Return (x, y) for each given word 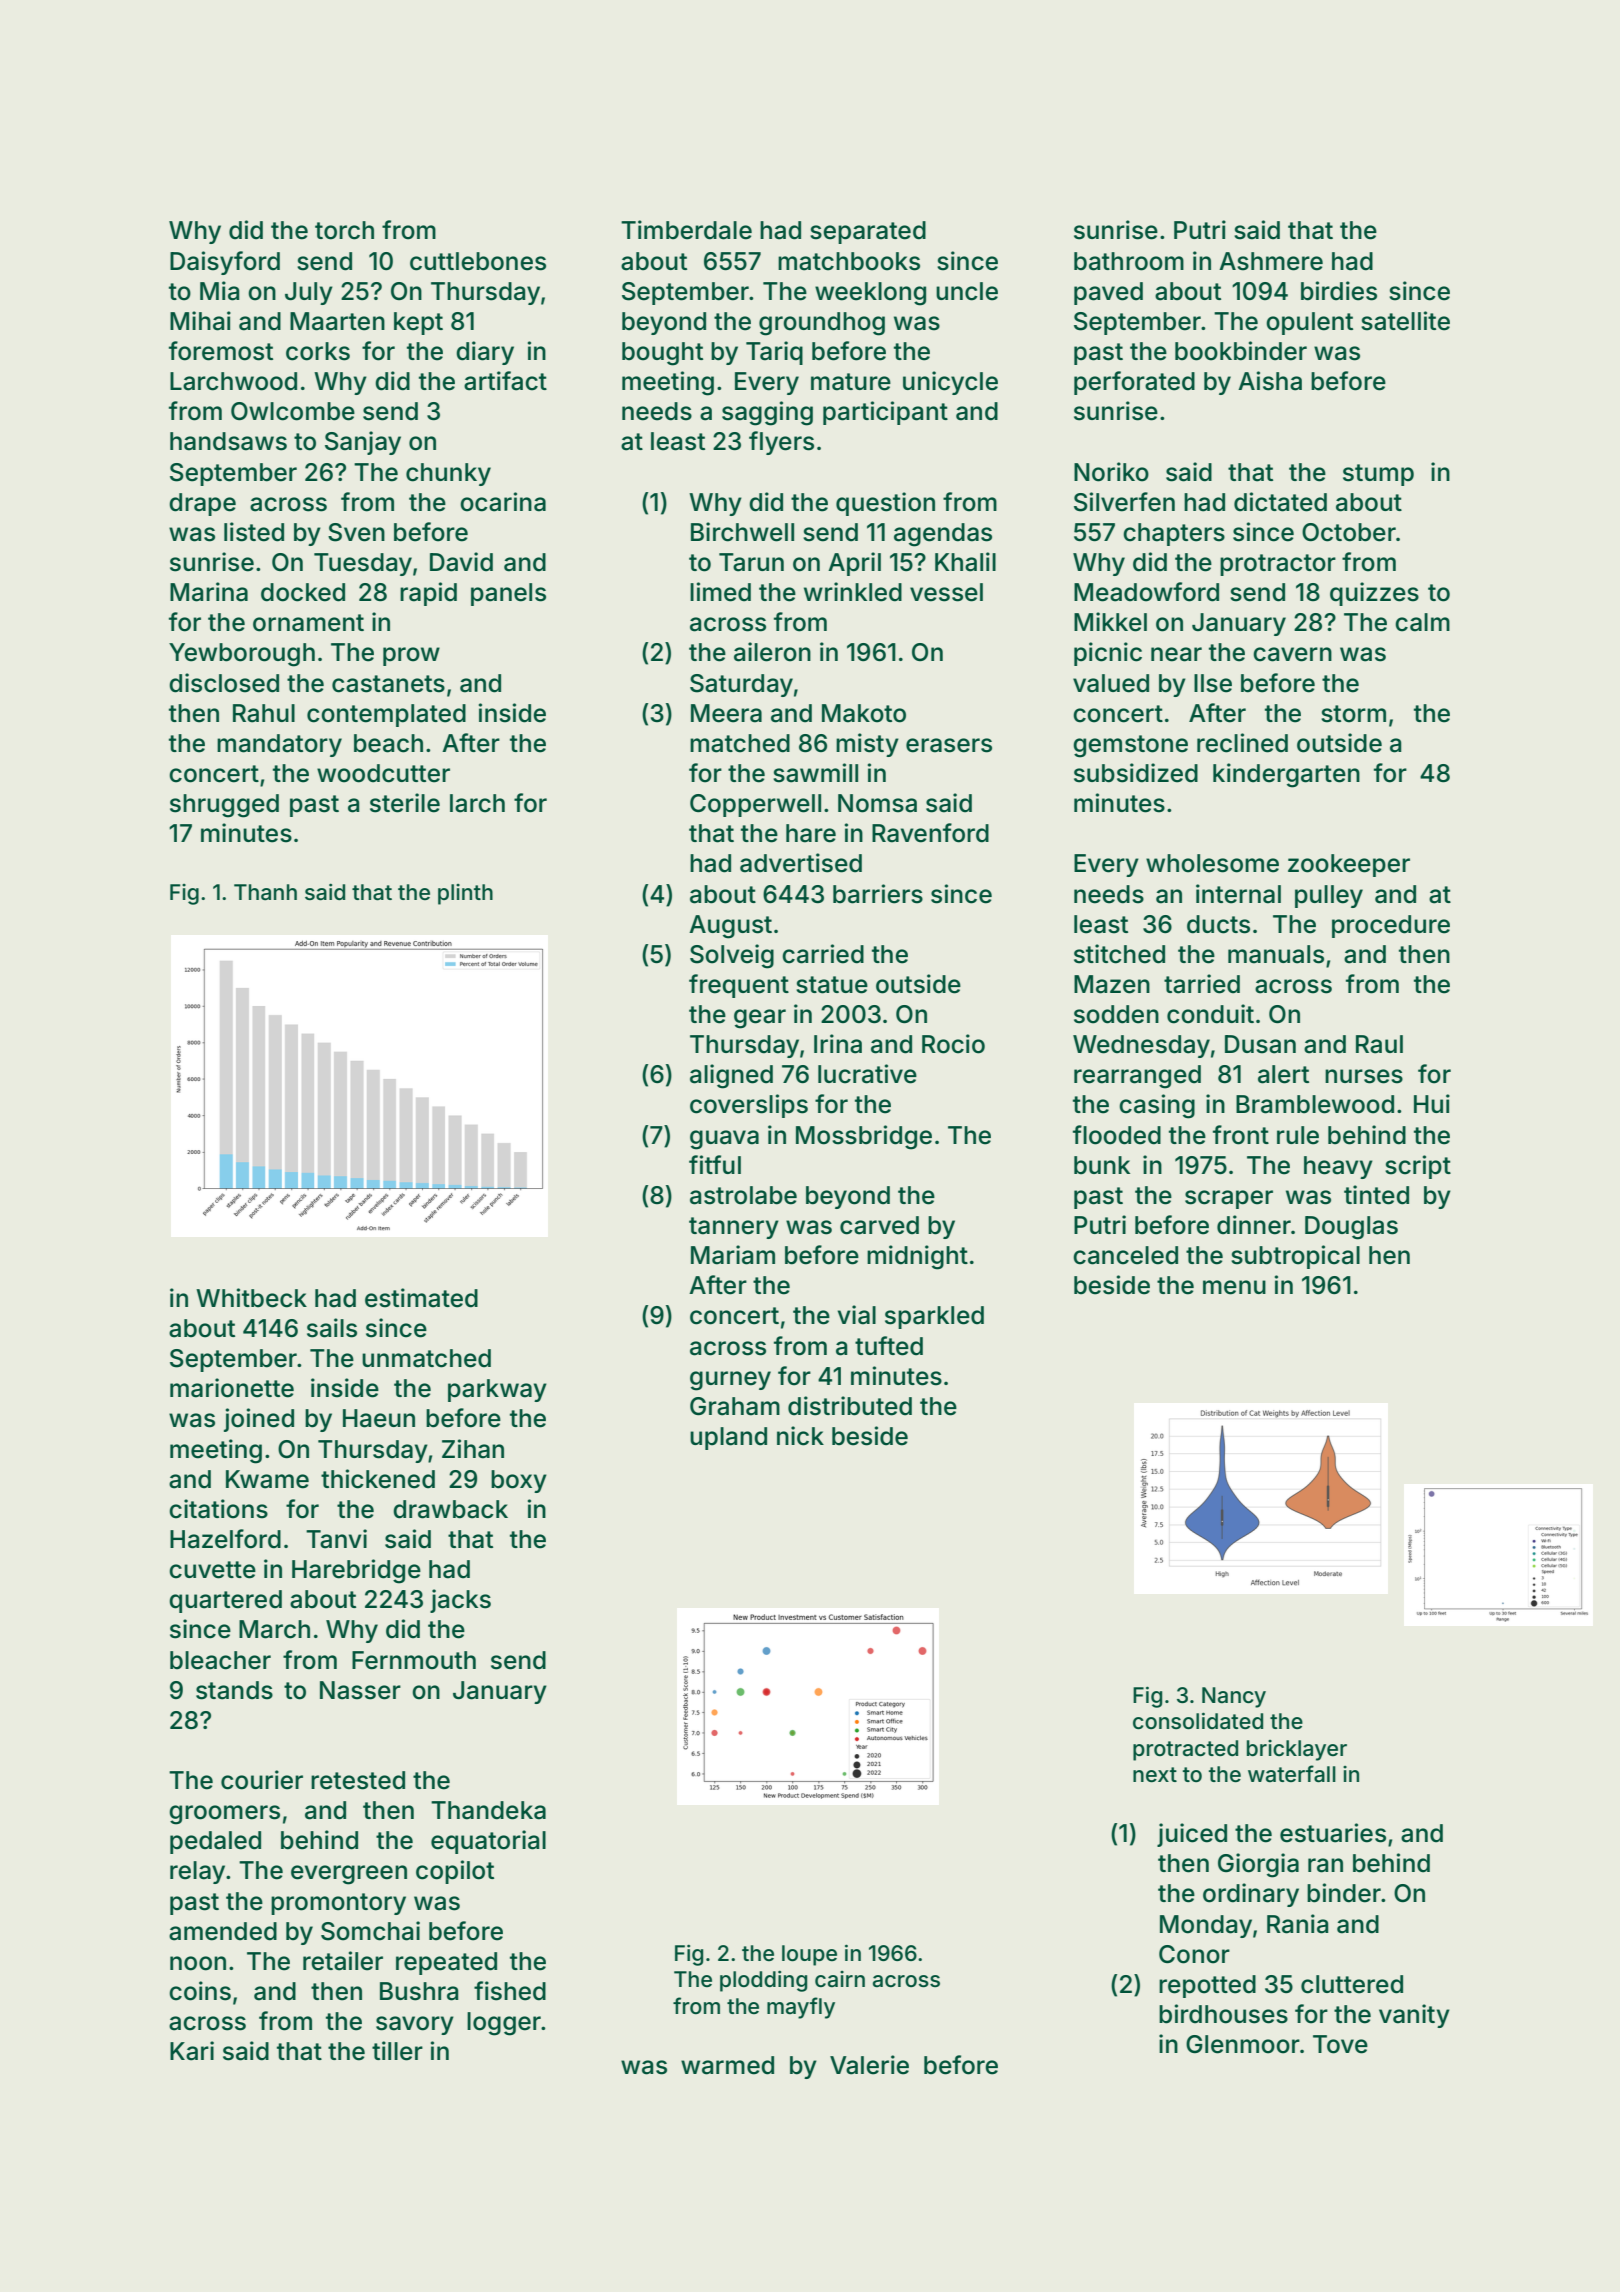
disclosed (224, 683)
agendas (943, 535)
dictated (1280, 502)
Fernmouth (414, 1660)
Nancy (1234, 1697)
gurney (730, 1381)
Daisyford (225, 263)
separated (868, 232)
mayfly (801, 2008)
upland (728, 1438)
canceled (1125, 1255)
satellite (1405, 321)
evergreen (349, 1875)
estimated (421, 1298)
